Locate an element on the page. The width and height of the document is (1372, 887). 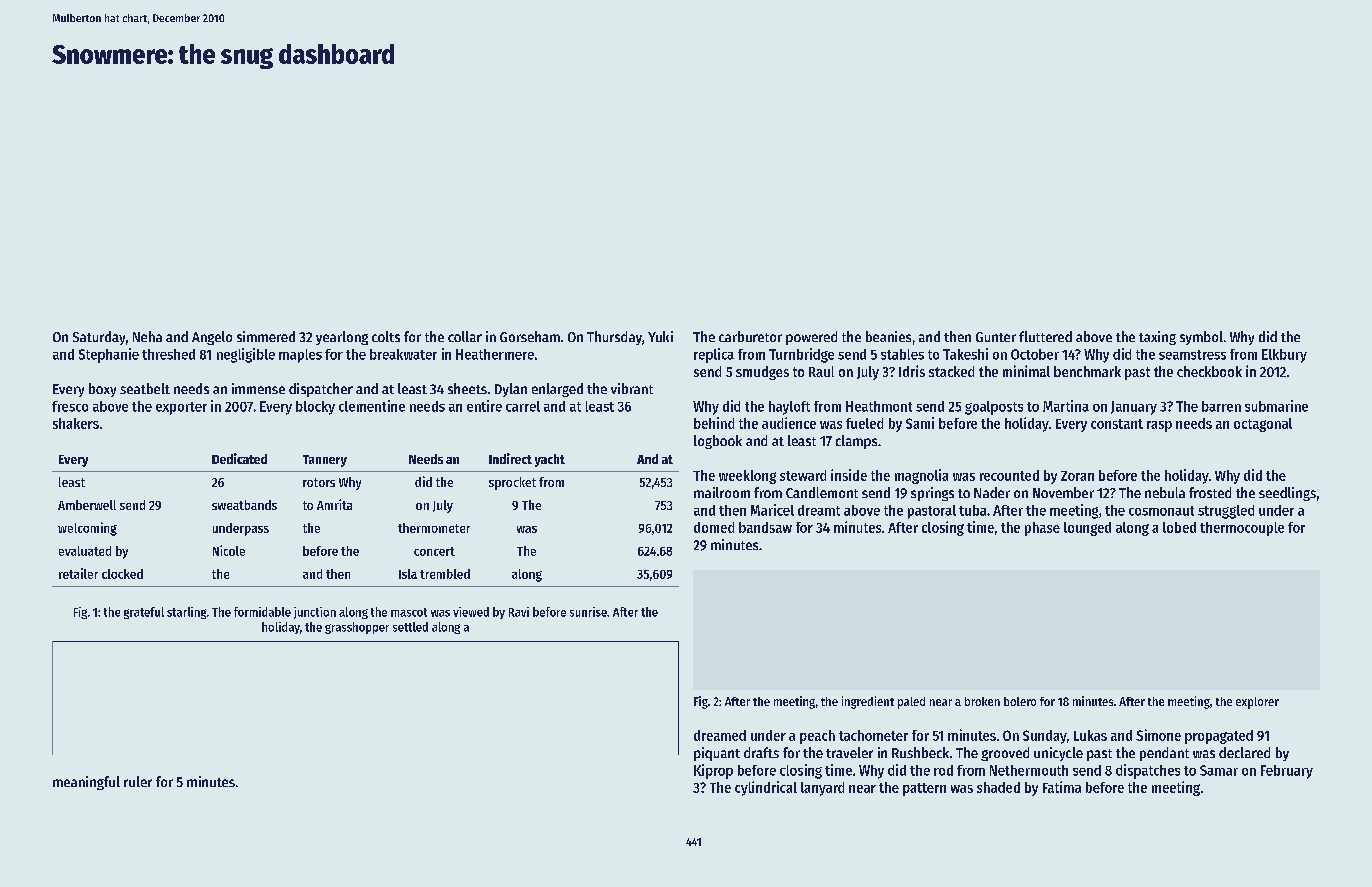
Amberwell is located at coordinates (87, 505).
